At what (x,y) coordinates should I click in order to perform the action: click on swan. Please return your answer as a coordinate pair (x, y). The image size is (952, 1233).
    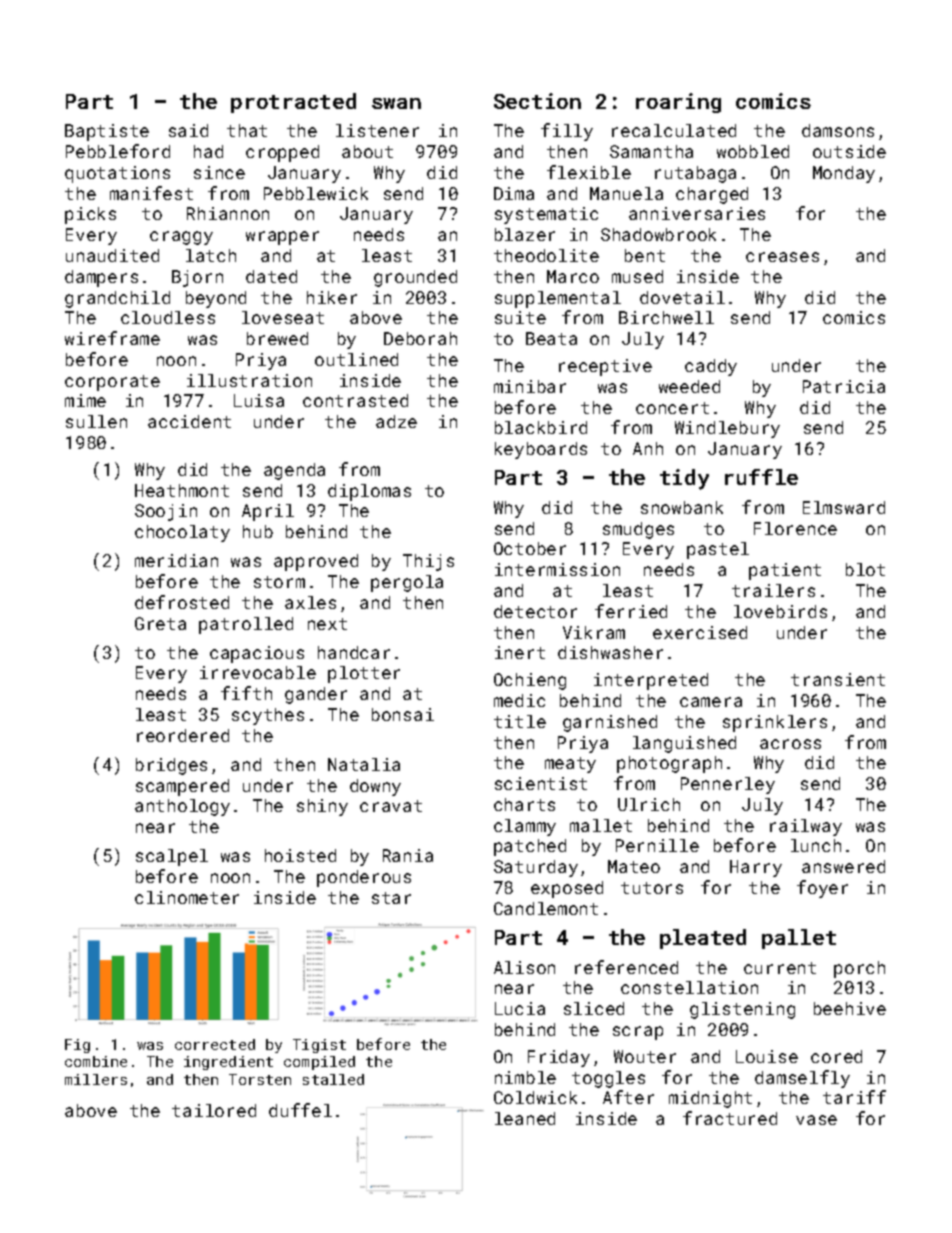
    Looking at the image, I should click on (396, 103).
